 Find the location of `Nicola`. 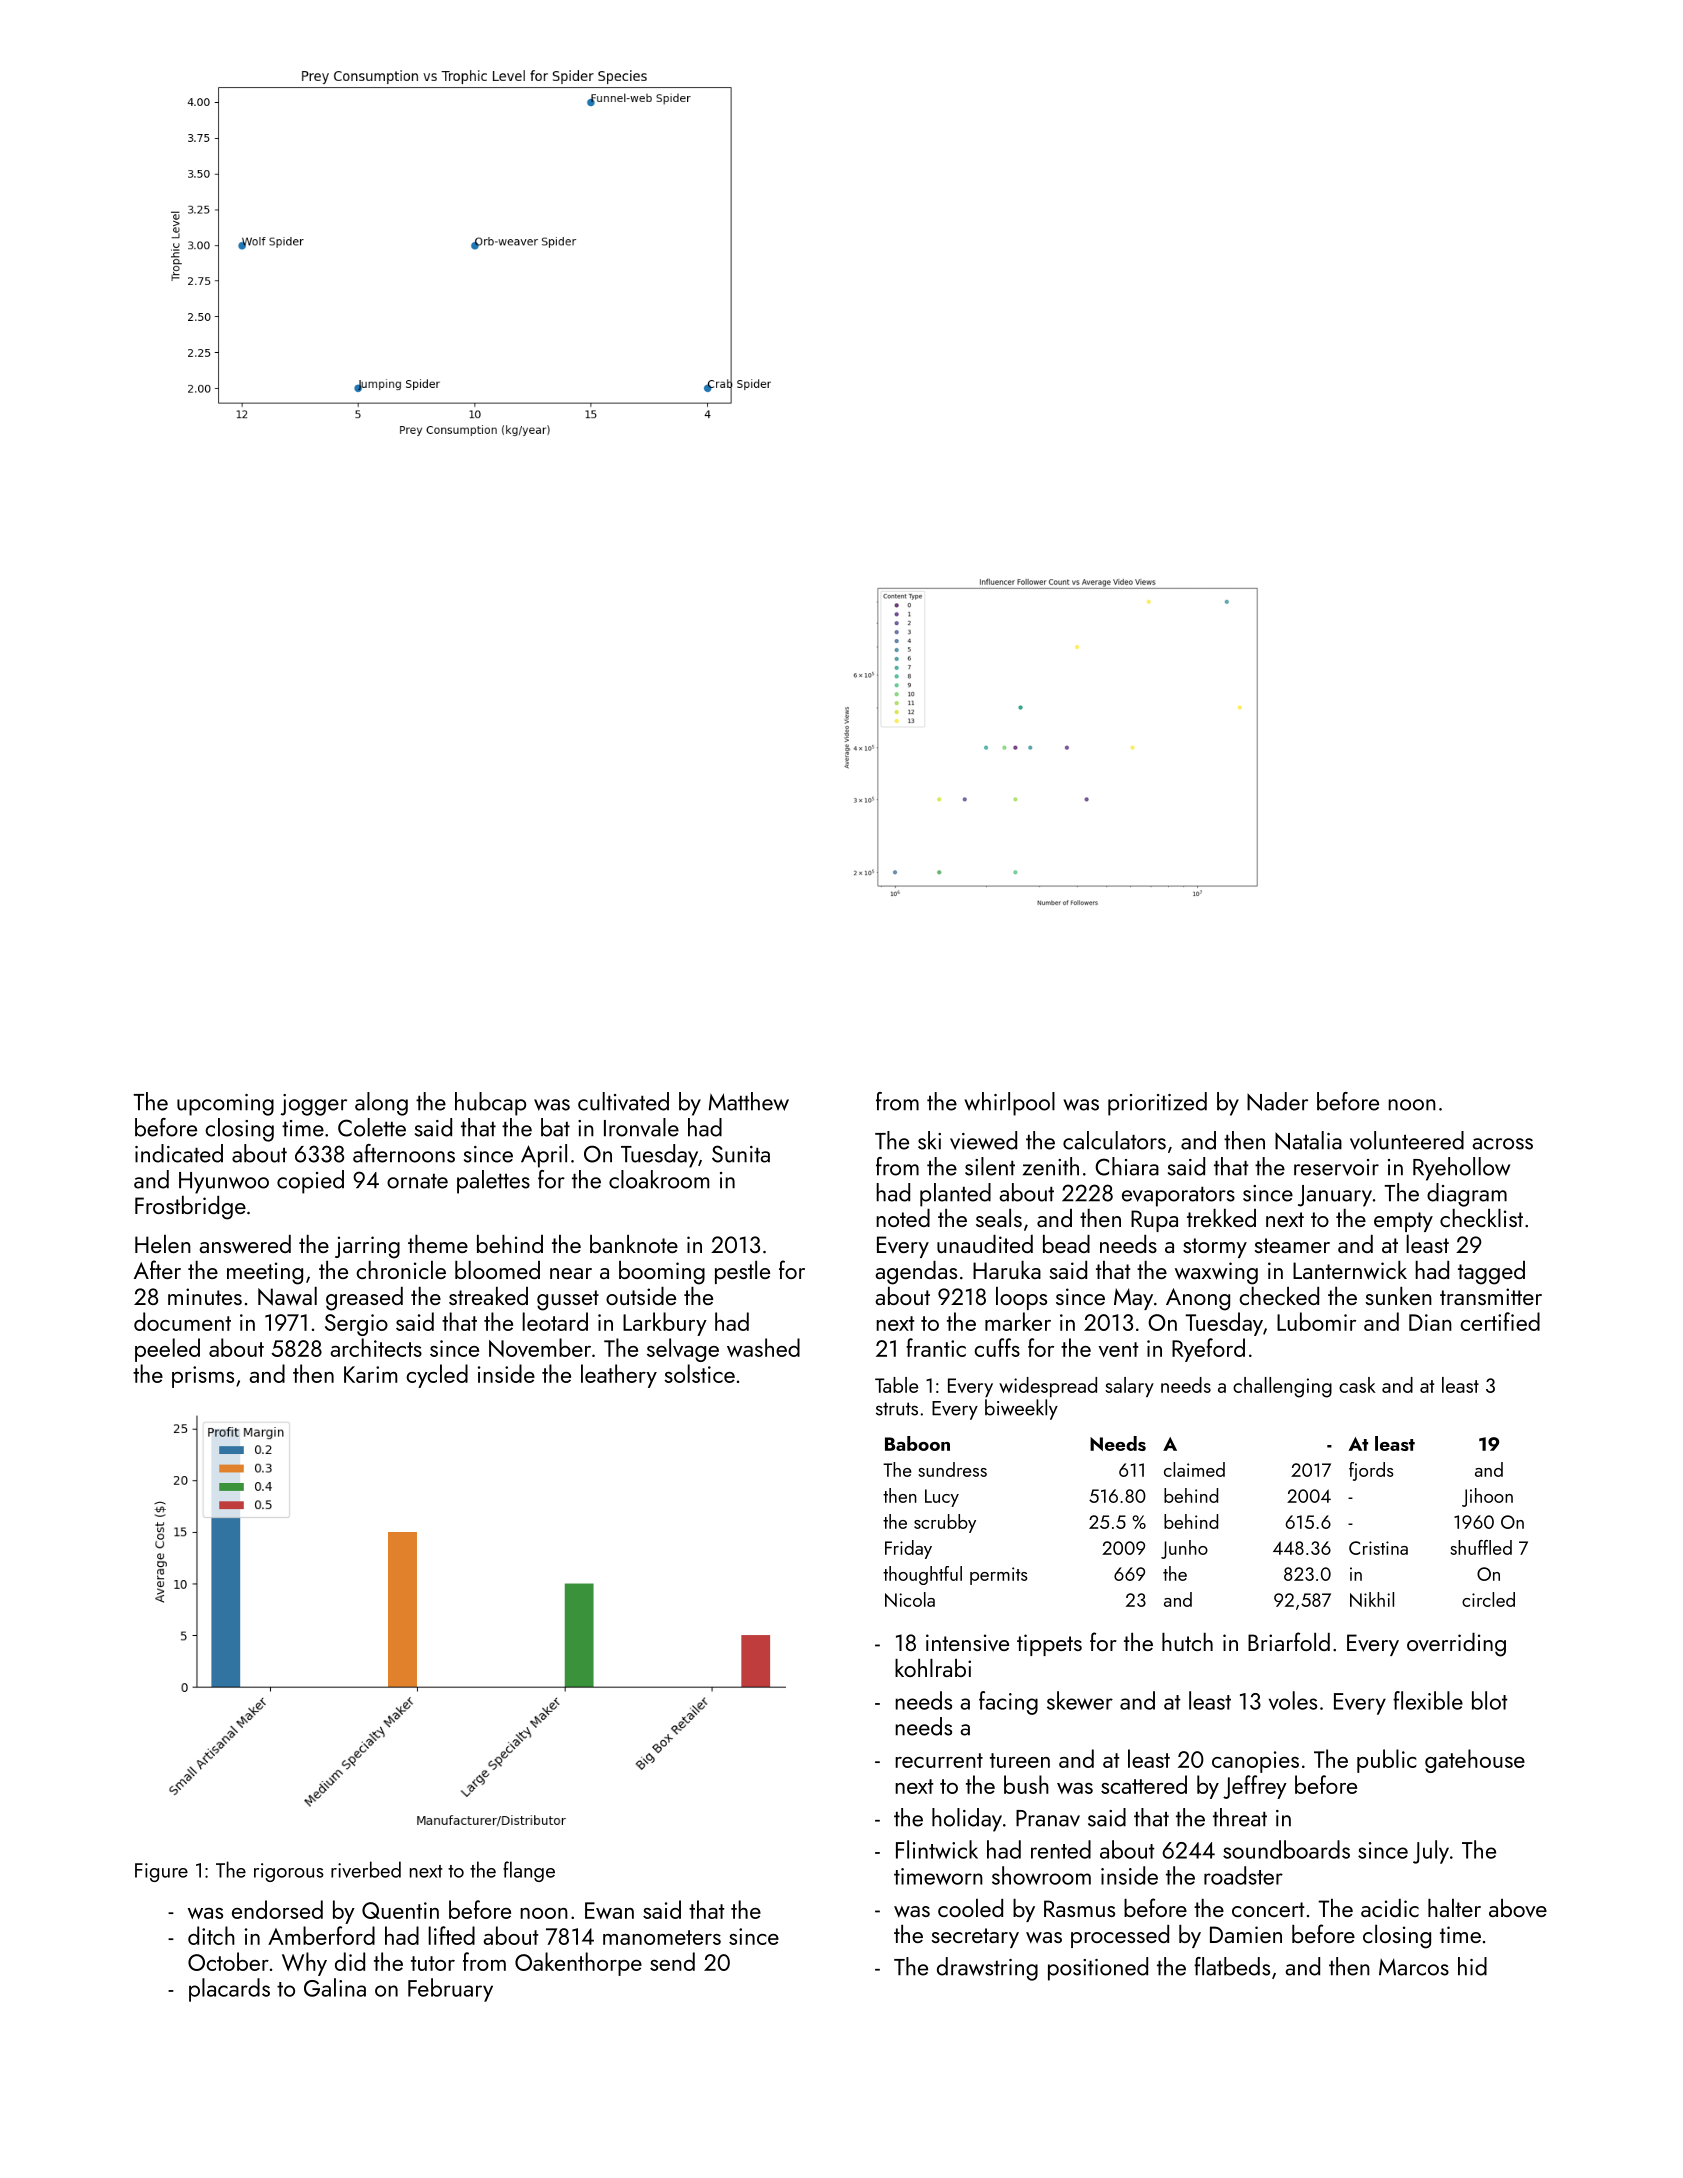

Nicola is located at coordinates (910, 1599).
